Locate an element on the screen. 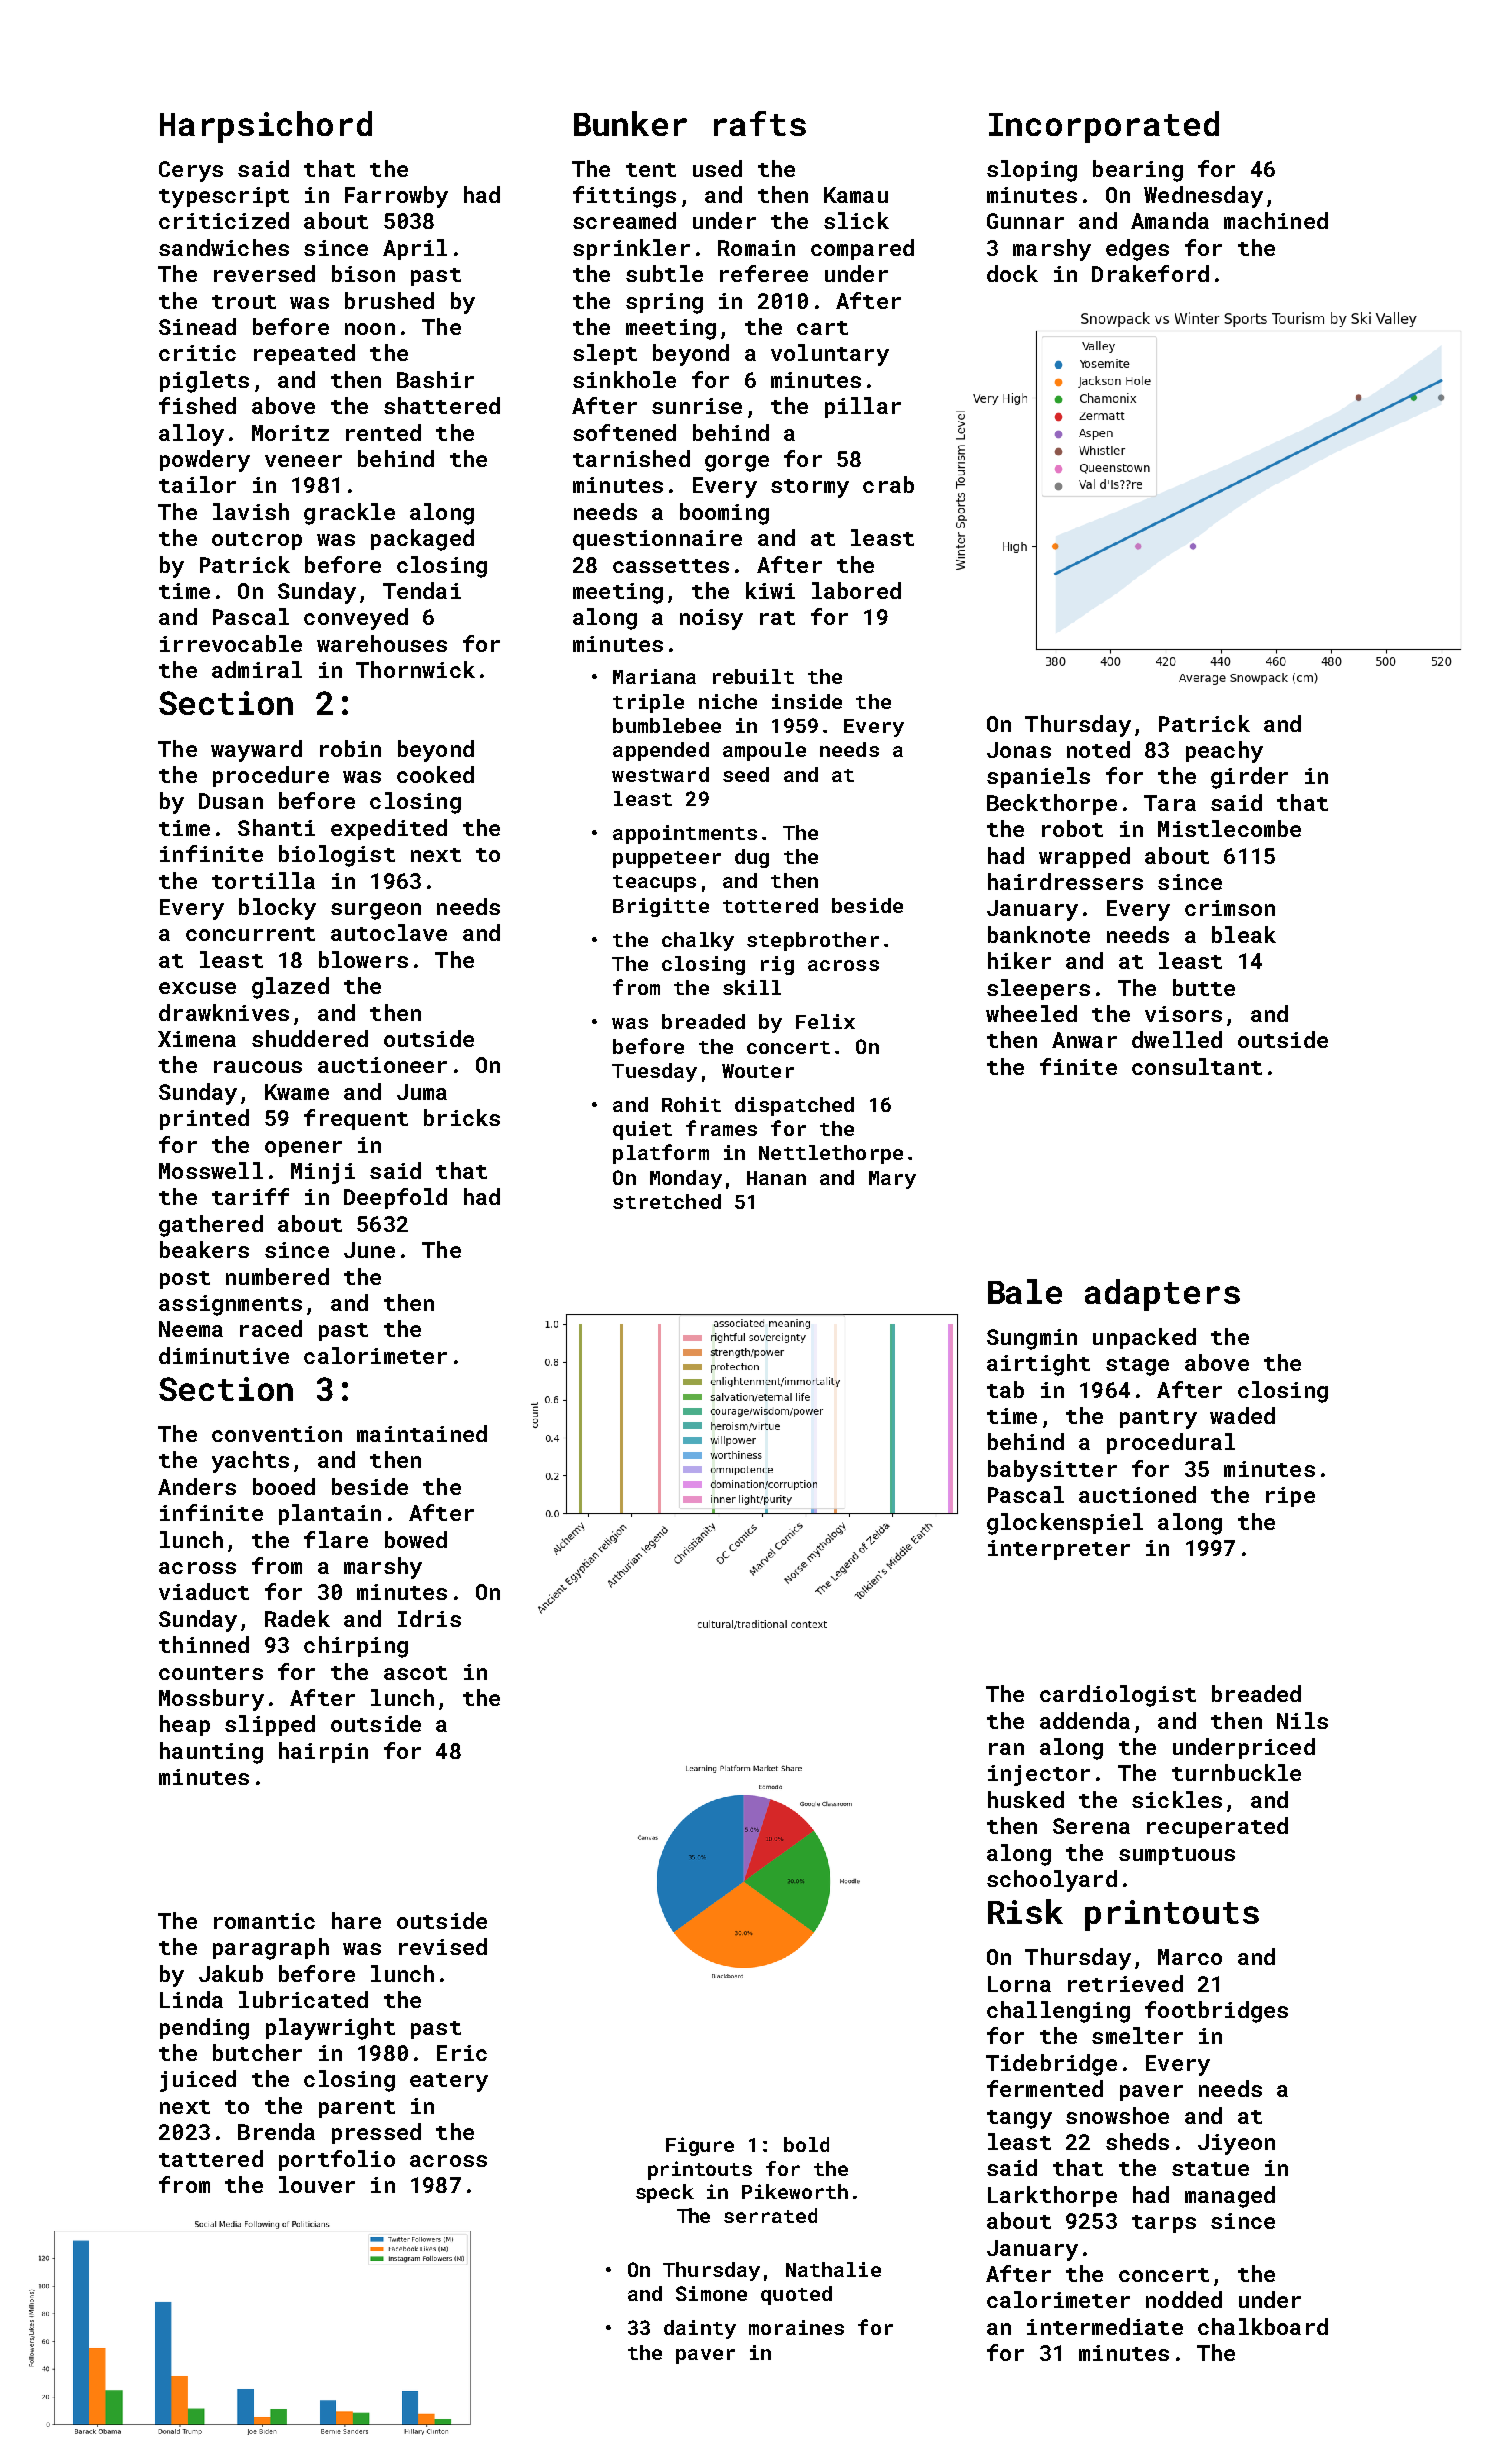 Image resolution: width=1496 pixels, height=2464 pixels. revised is located at coordinates (443, 1946).
